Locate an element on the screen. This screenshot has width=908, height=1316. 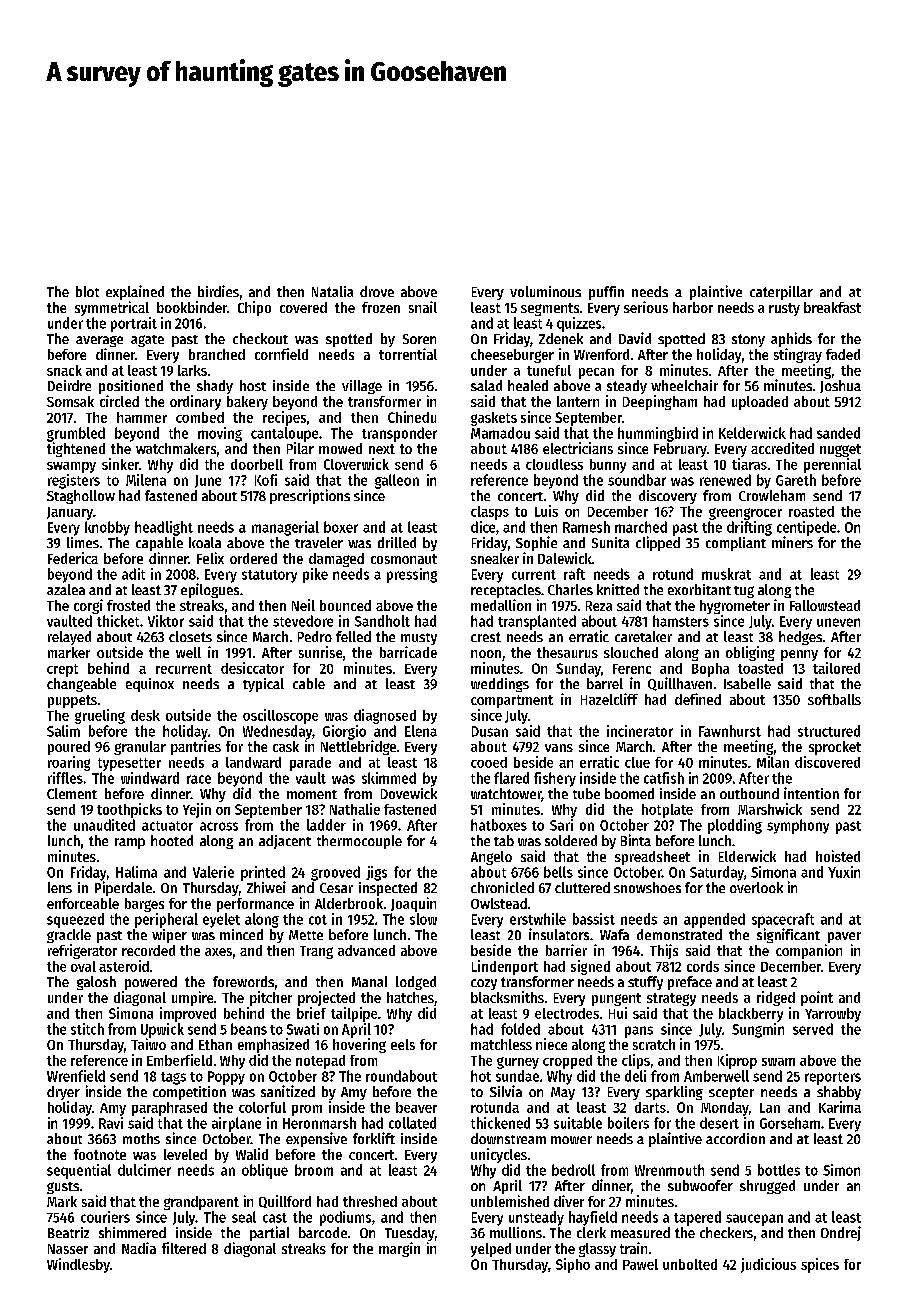
oblique is located at coordinates (265, 1171).
